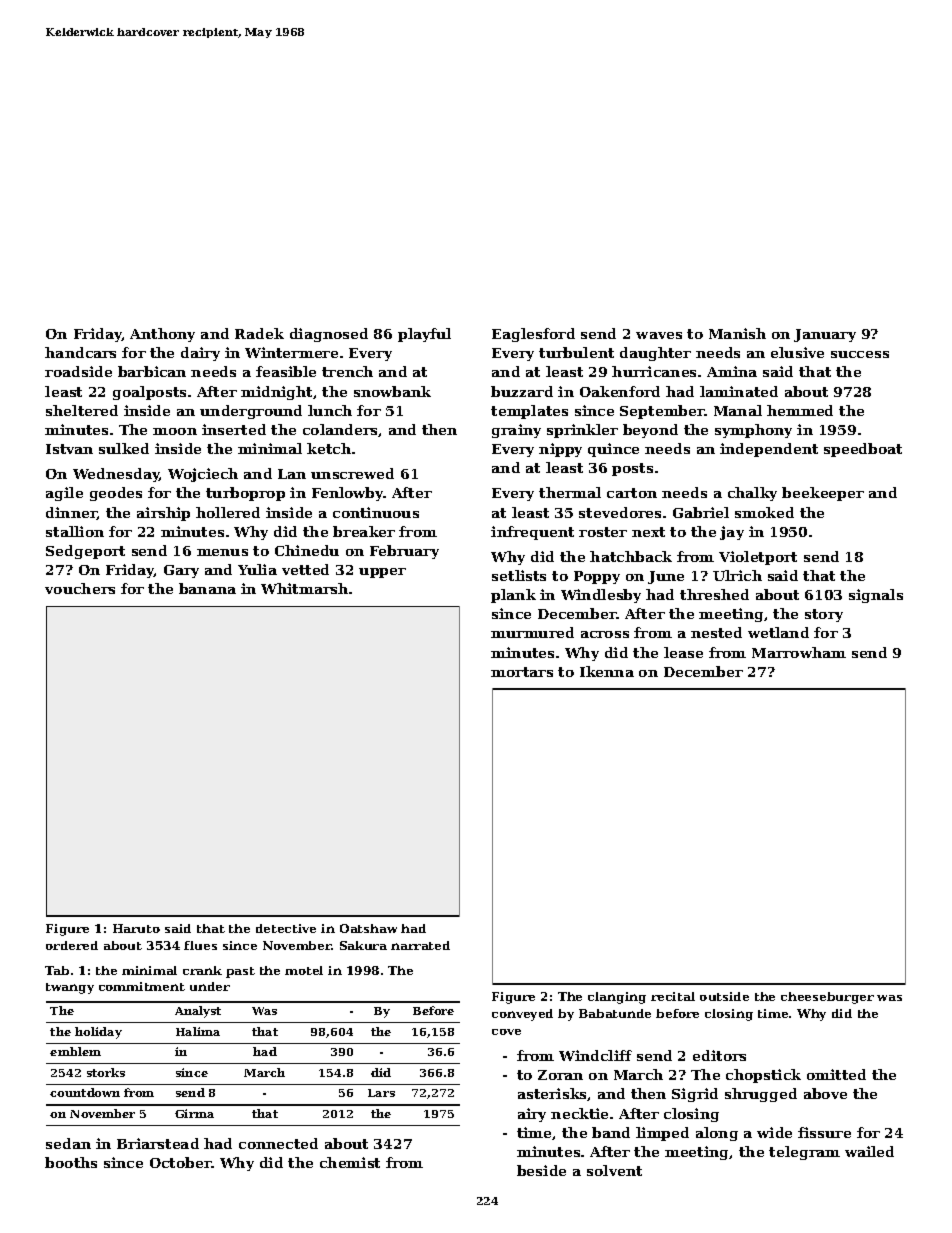 The image size is (952, 1233). I want to click on hurricanes, so click(654, 371).
